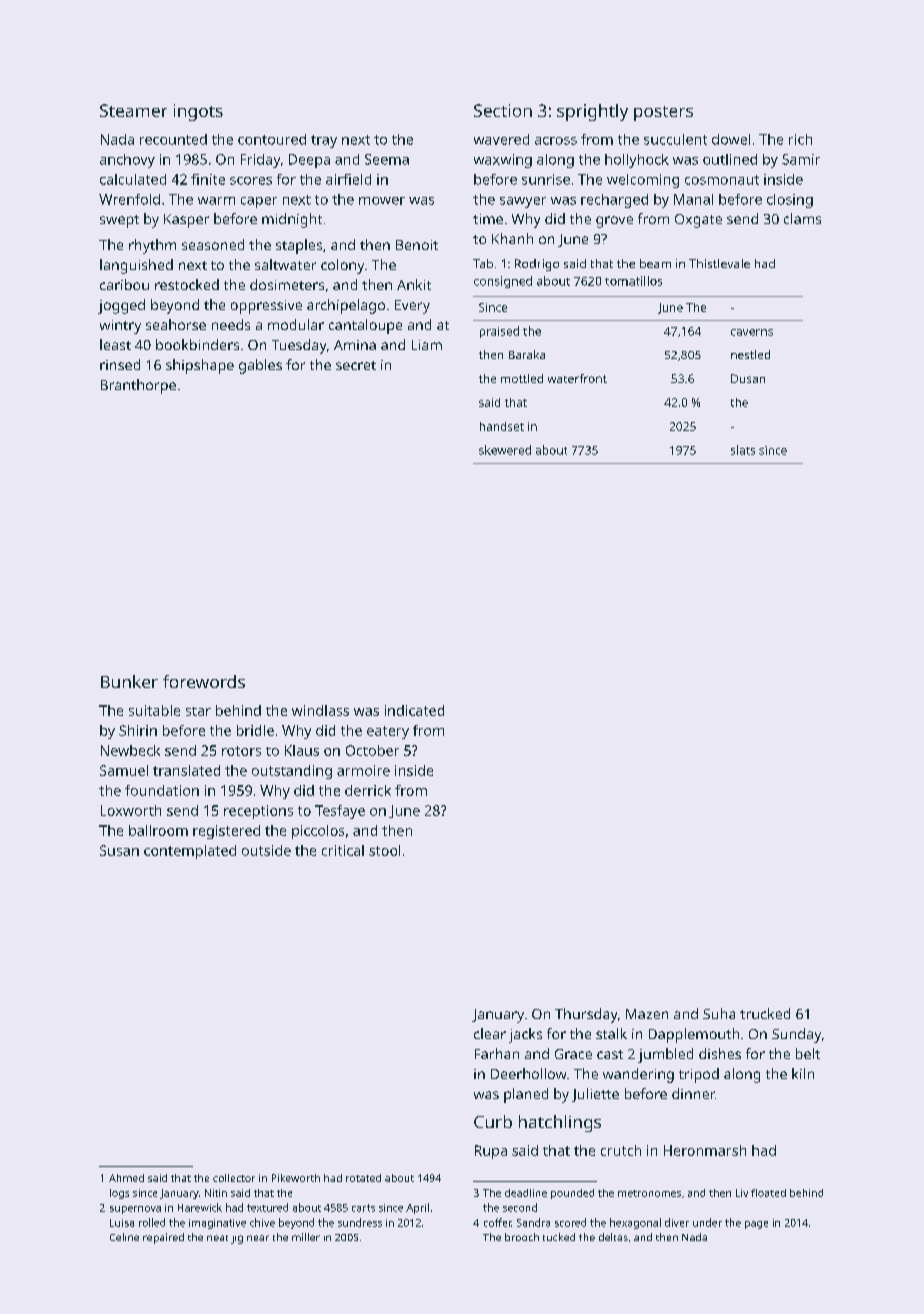 The height and width of the document is (1314, 924). Describe the element at coordinates (133, 110) in the document. I see `Steamer` at that location.
